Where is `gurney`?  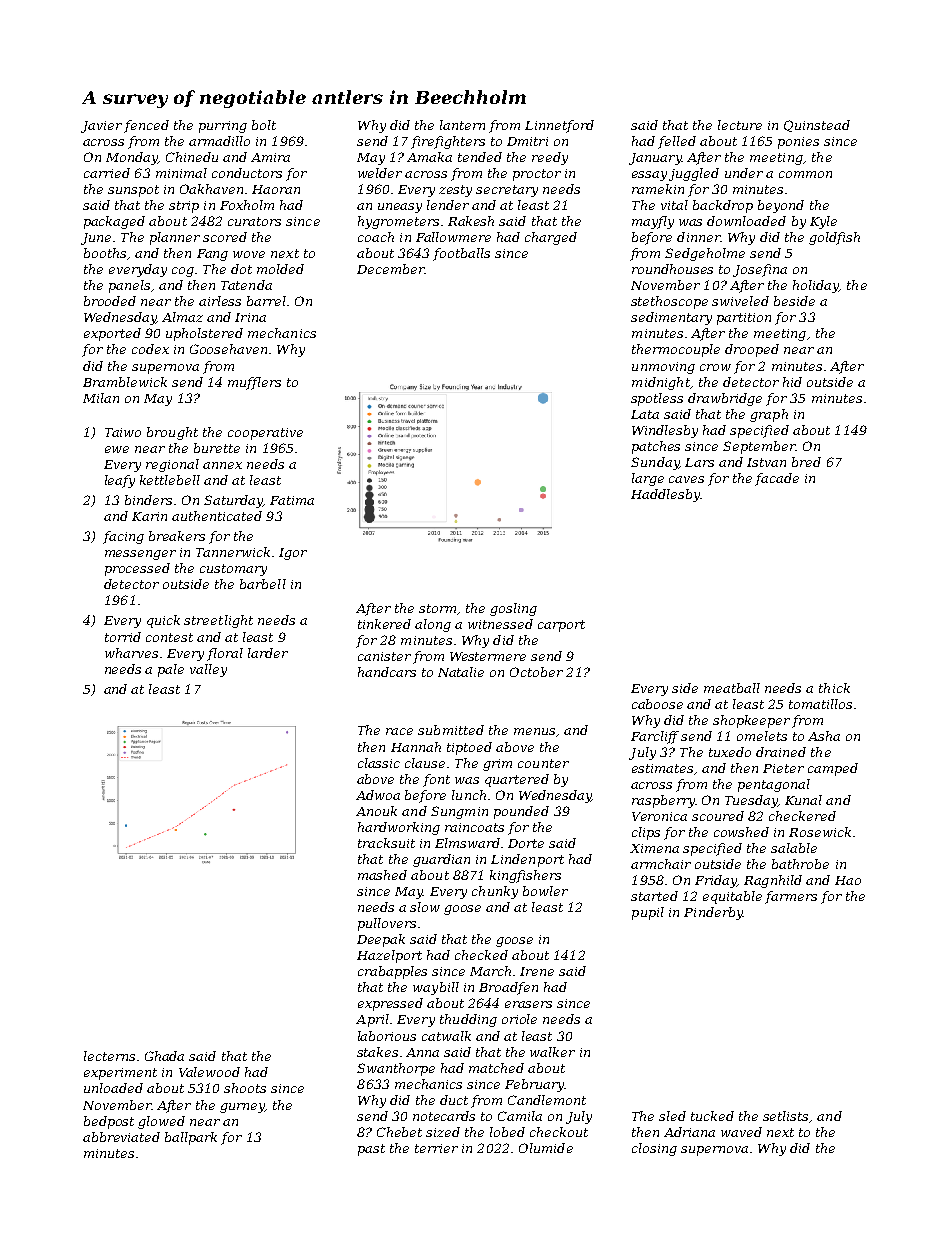 gurney is located at coordinates (242, 1108).
